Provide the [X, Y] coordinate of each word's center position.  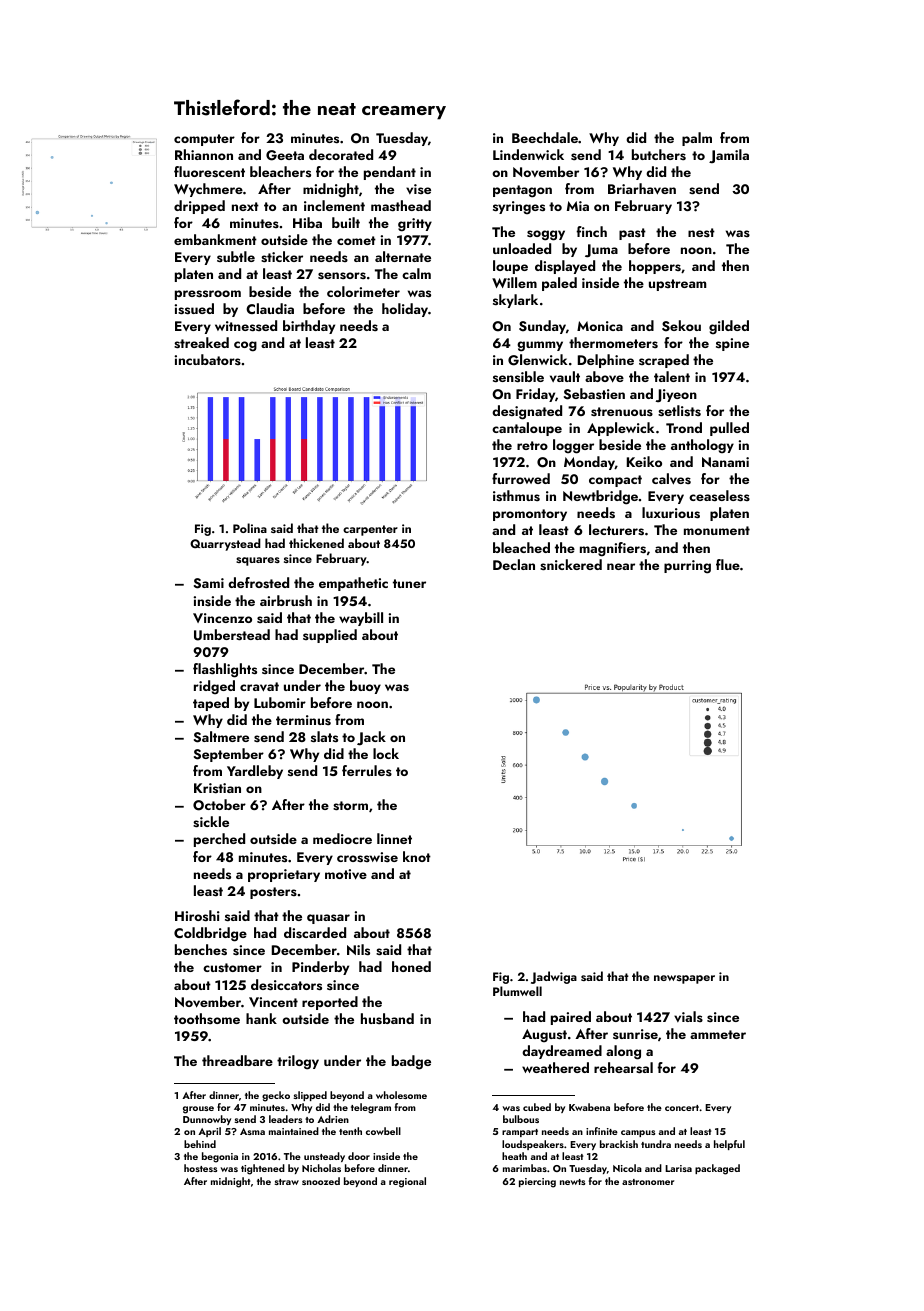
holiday [405, 310]
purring [687, 567]
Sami [209, 583]
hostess [200, 1168]
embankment [215, 239]
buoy [365, 687]
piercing [537, 1183]
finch [591, 231]
